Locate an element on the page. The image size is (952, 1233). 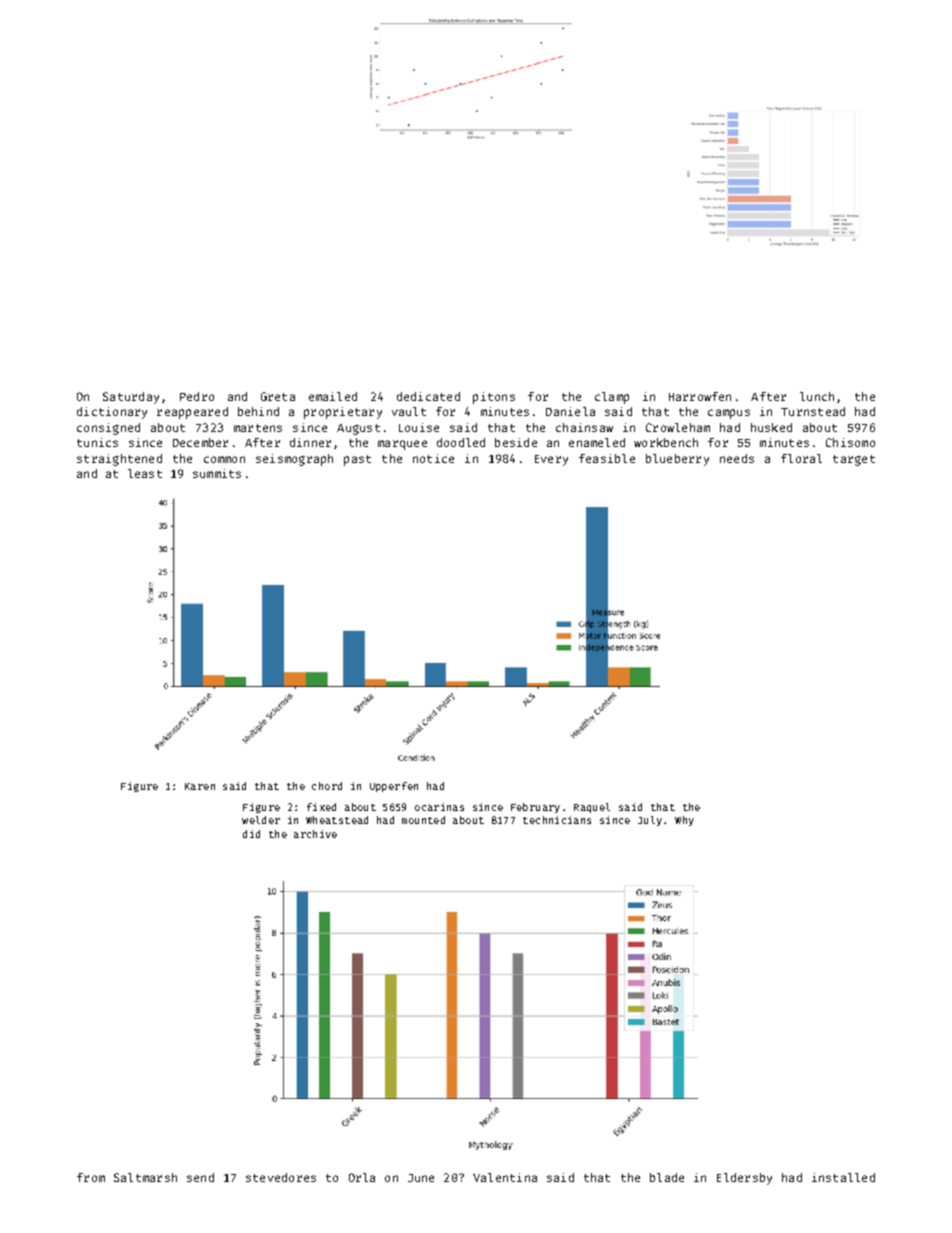
stevedores is located at coordinates (281, 1177).
